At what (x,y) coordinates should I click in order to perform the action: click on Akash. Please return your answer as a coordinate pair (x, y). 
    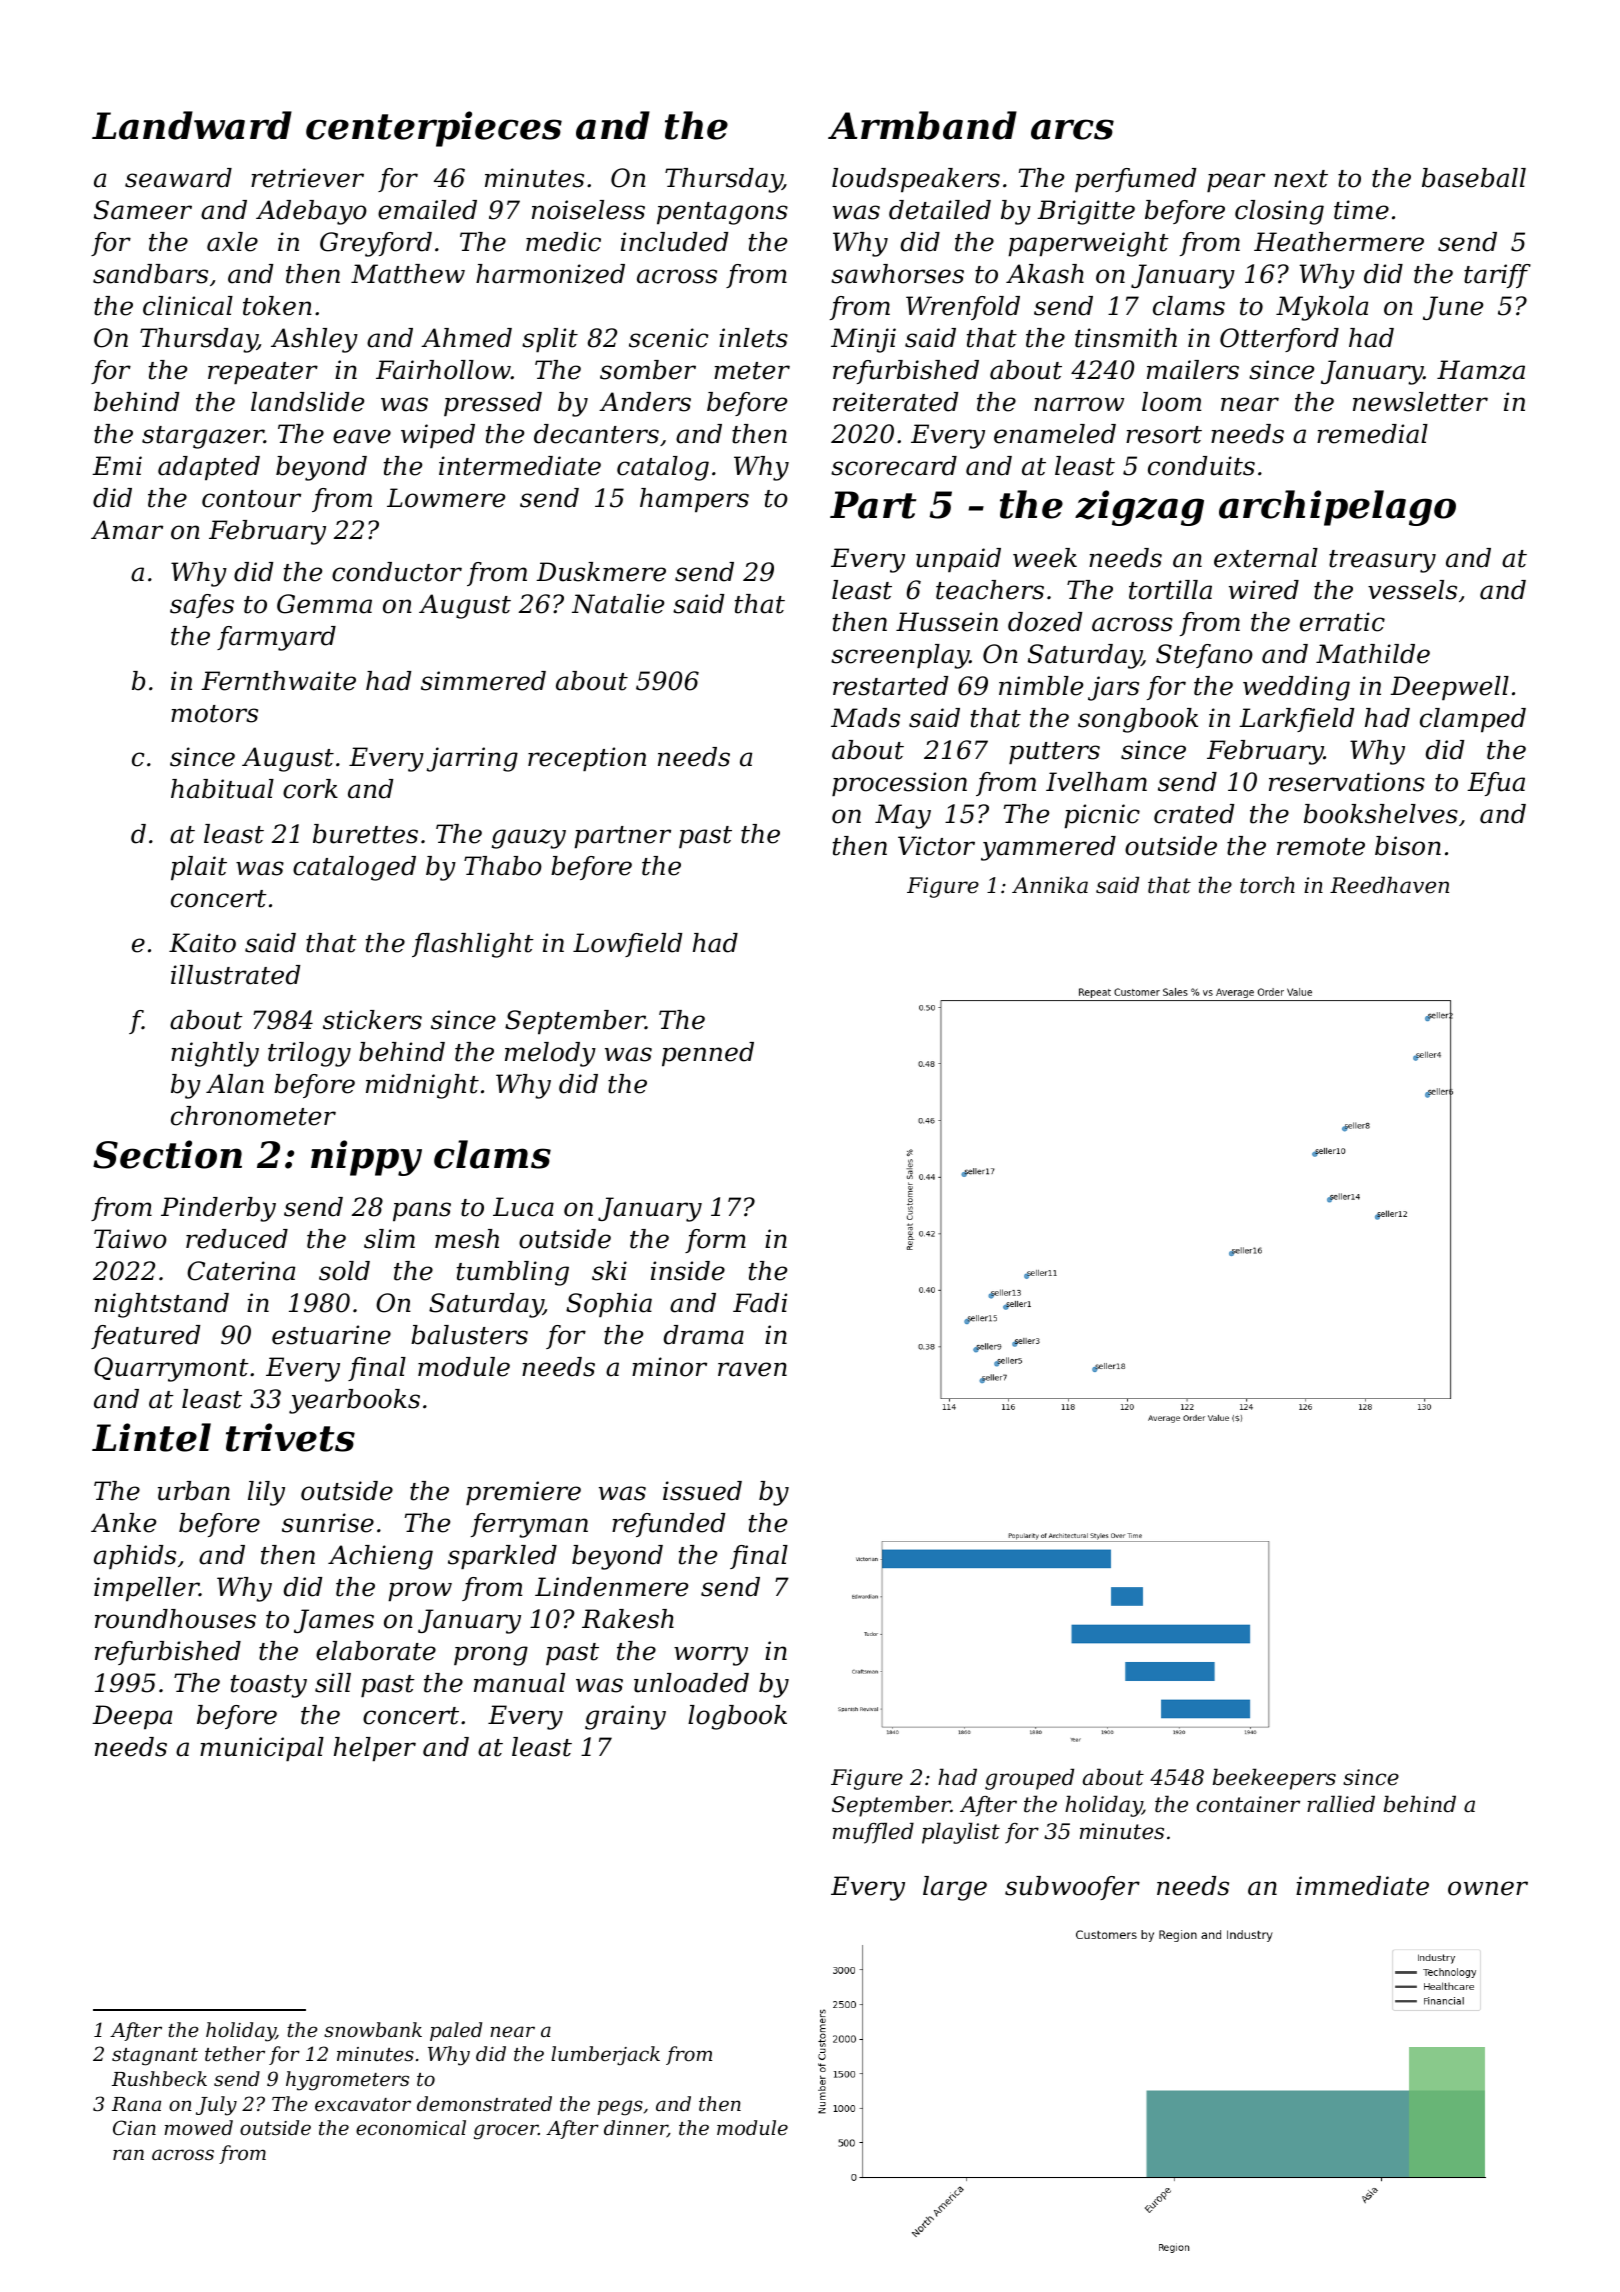
    Looking at the image, I should click on (1045, 274).
